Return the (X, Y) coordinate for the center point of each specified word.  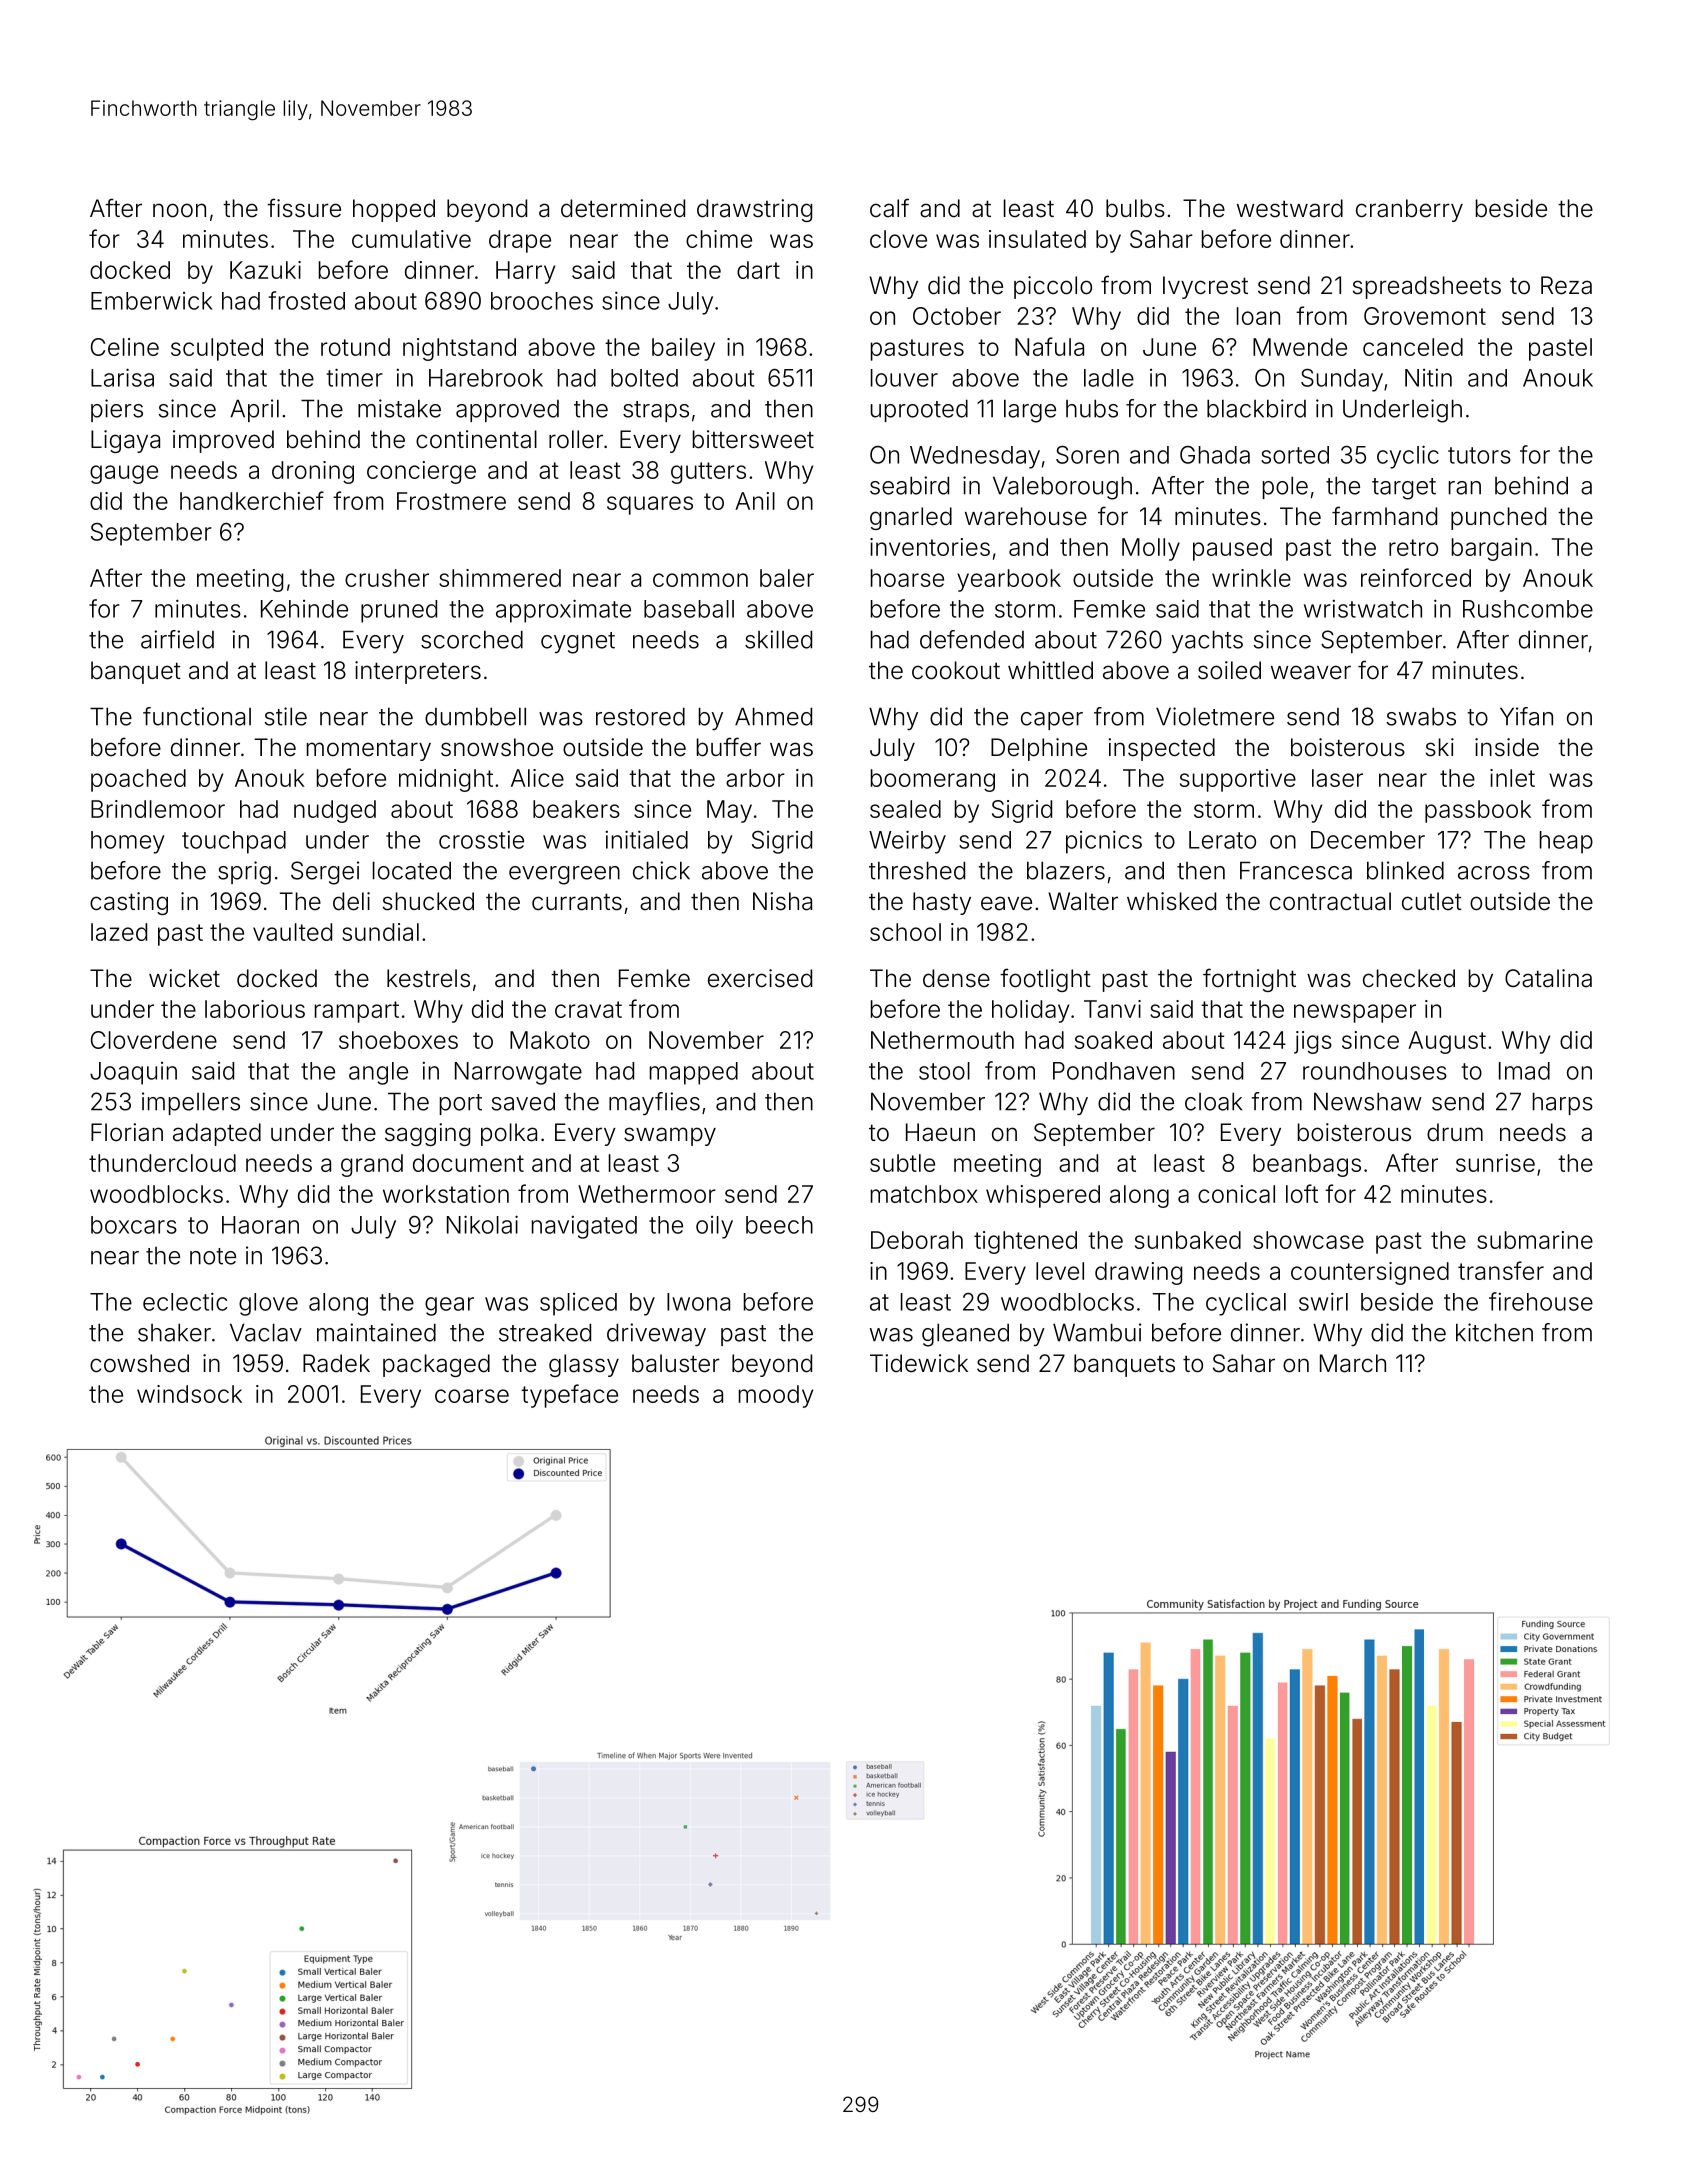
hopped (394, 210)
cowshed (139, 1363)
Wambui (1097, 1332)
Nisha (782, 901)
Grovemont (1425, 316)
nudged (335, 811)
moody (776, 1396)
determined (623, 208)
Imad (1524, 1071)
